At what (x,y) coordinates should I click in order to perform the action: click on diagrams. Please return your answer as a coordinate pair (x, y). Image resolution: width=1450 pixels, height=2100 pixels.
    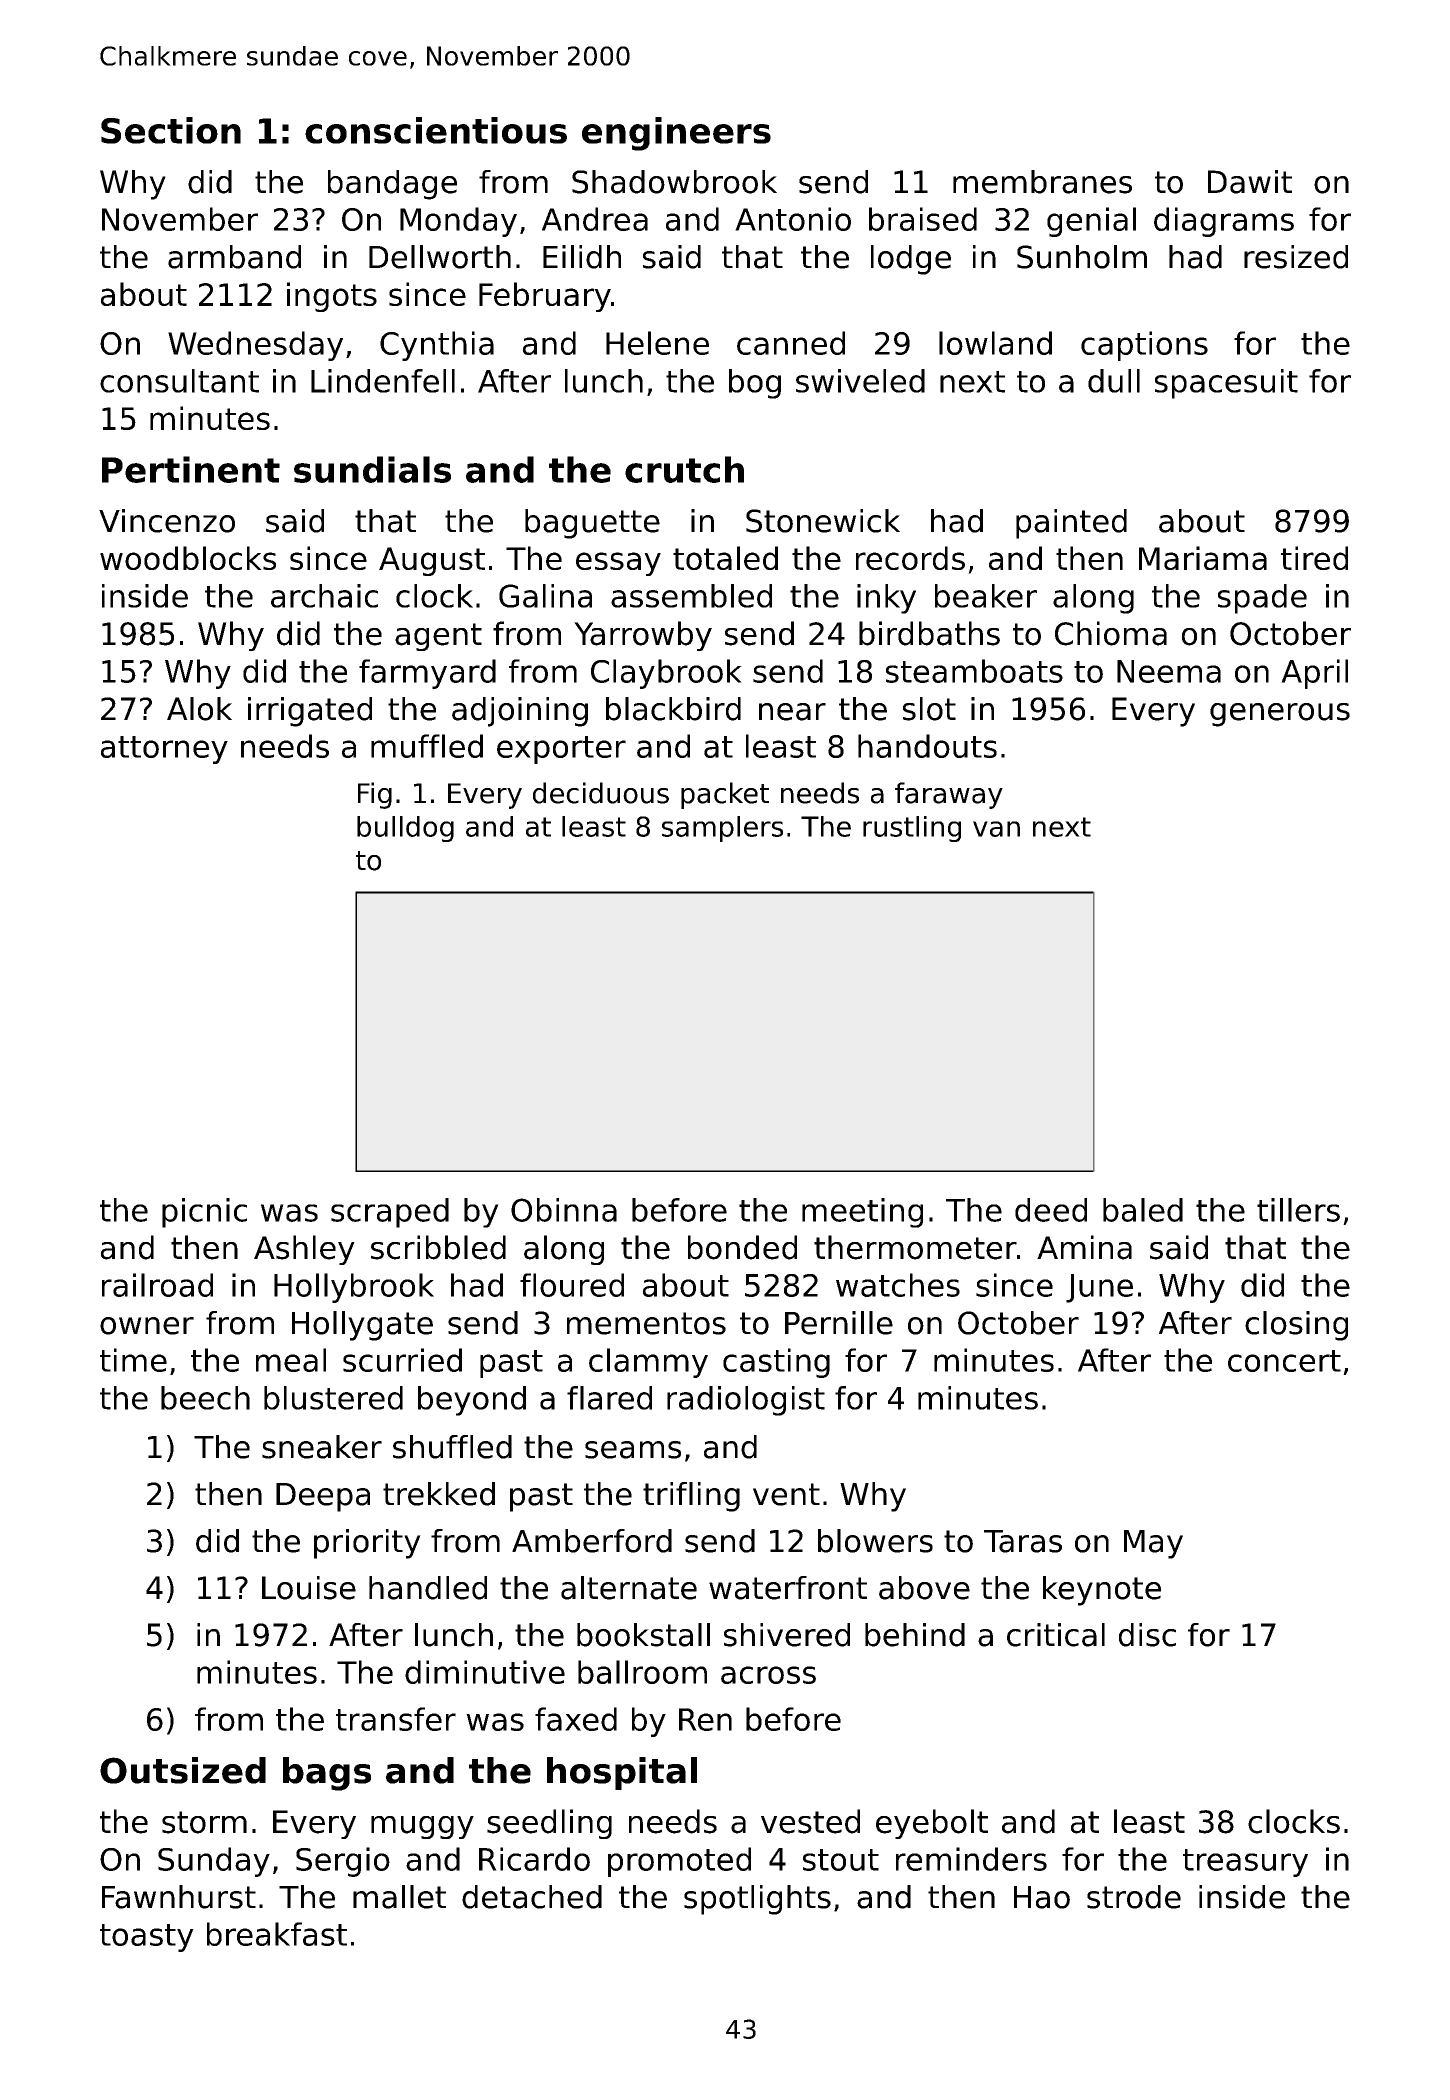
    Looking at the image, I should click on (1224, 222).
